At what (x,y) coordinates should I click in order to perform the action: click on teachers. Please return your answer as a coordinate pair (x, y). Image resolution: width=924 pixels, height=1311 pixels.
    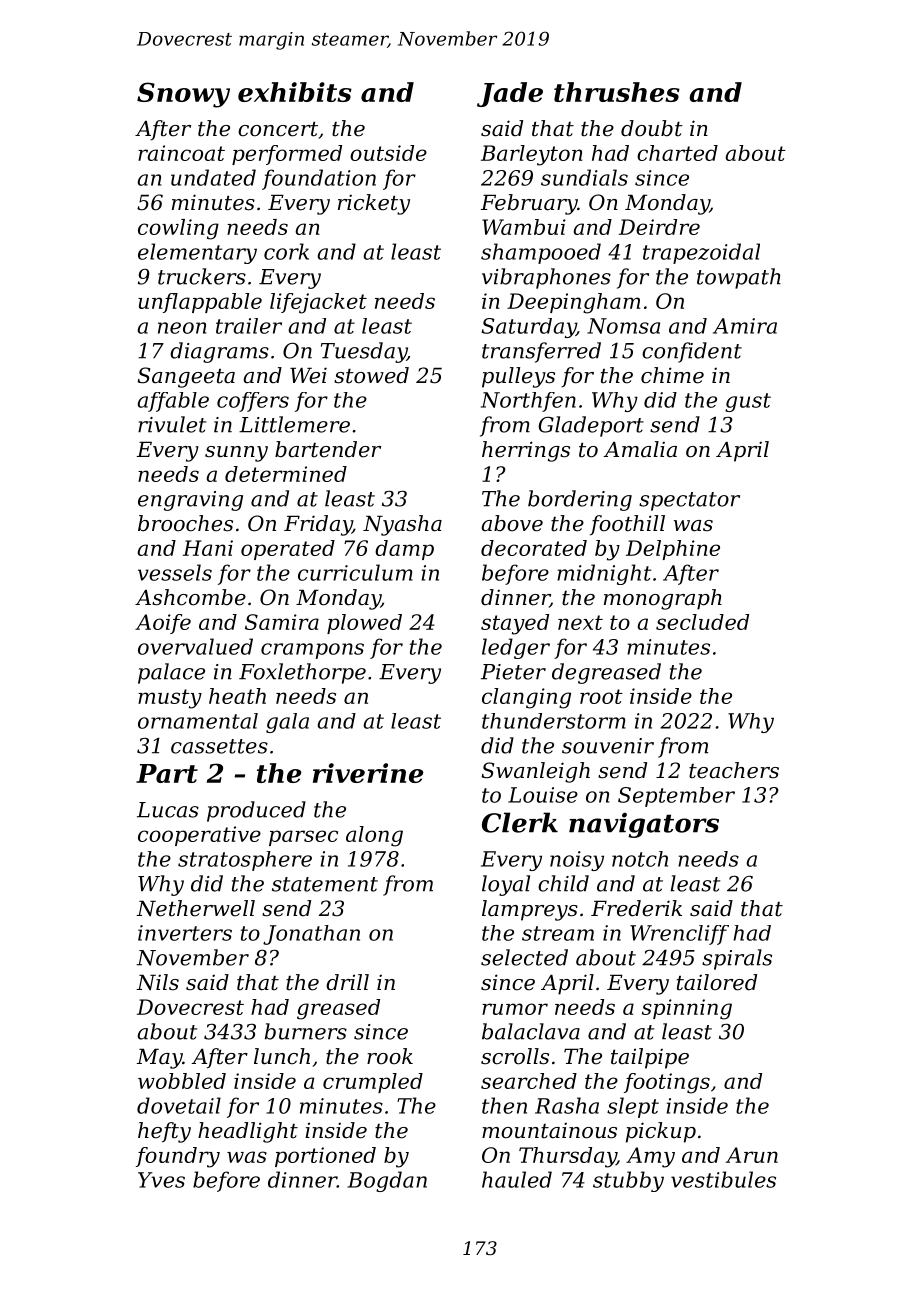
    Looking at the image, I should click on (734, 770).
